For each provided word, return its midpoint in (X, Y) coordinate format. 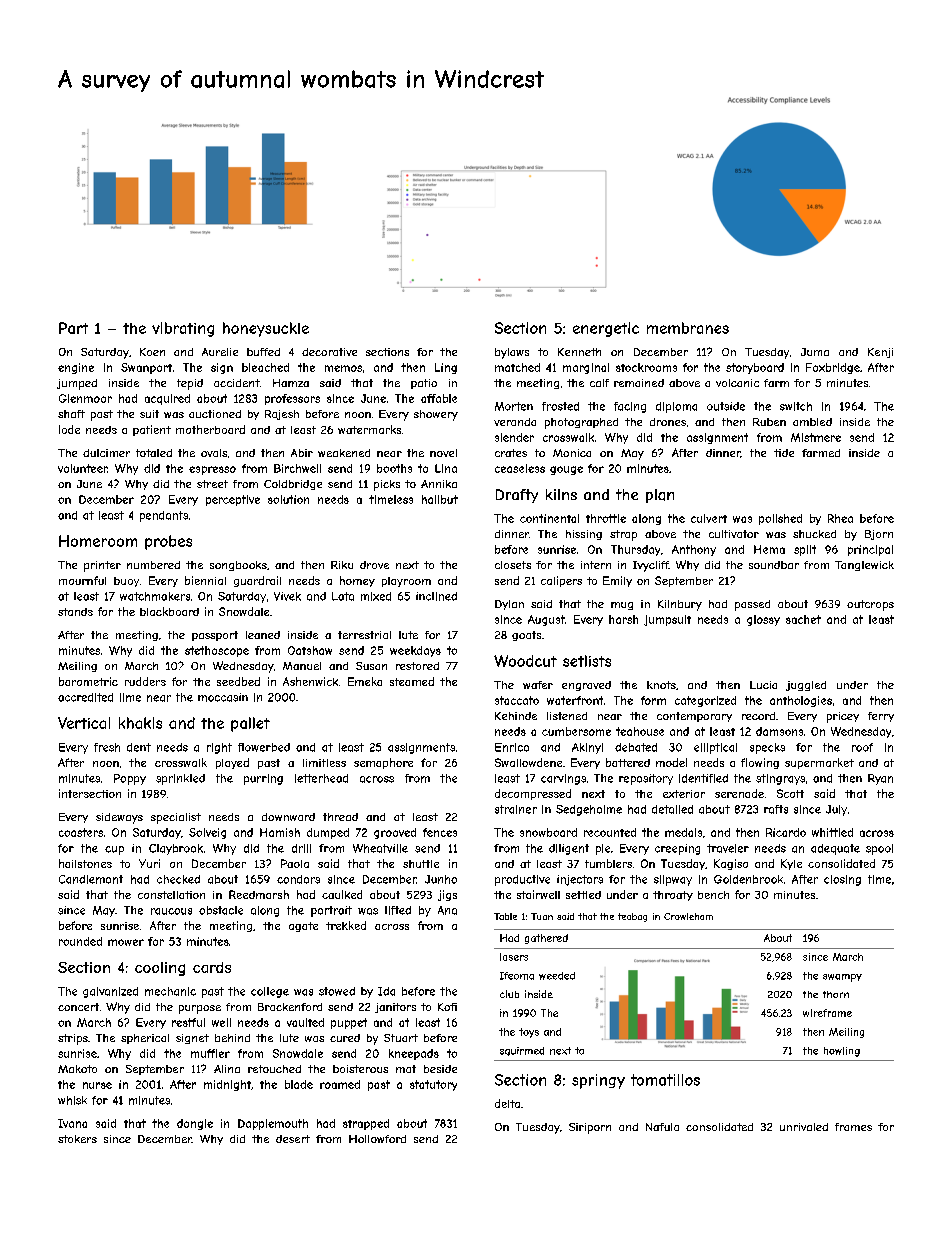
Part (73, 328)
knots (661, 685)
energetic (606, 329)
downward (288, 817)
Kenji (880, 353)
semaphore (383, 763)
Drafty (517, 496)
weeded (557, 976)
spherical (145, 1039)
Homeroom (98, 541)
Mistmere (816, 437)
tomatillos (665, 1080)
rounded (80, 941)
